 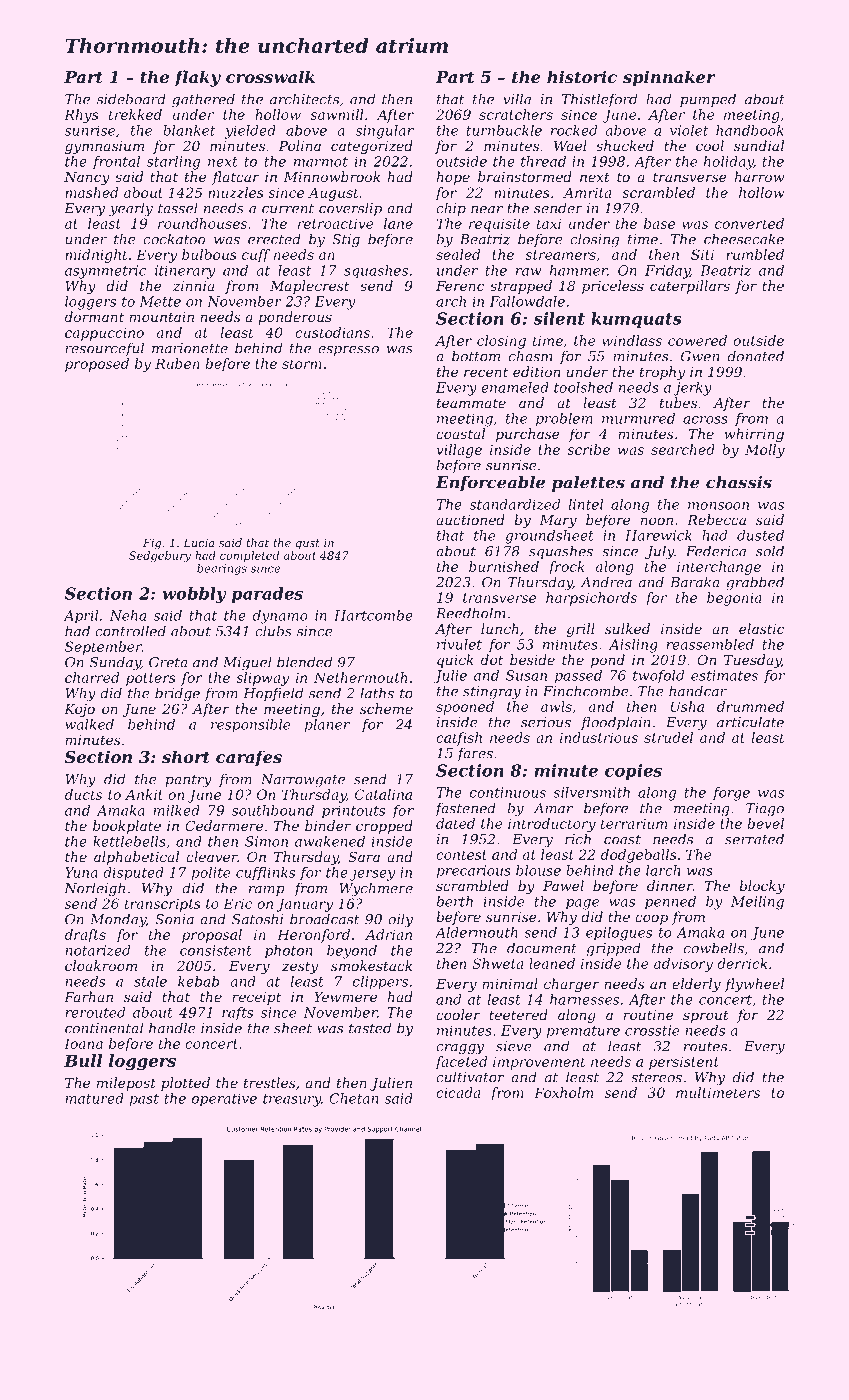 I want to click on base, so click(x=659, y=223).
